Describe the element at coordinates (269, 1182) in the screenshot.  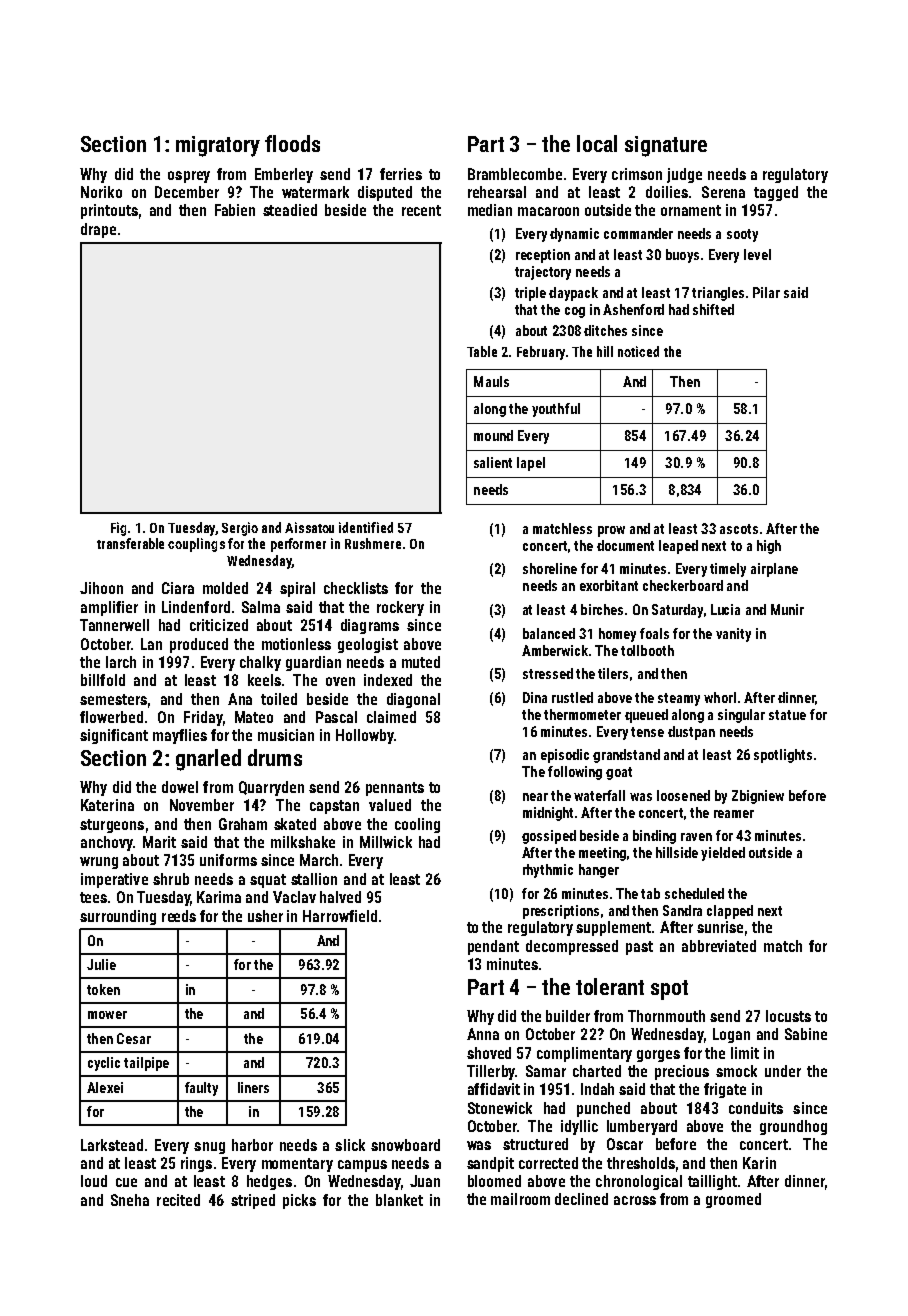
I see `hedges` at that location.
